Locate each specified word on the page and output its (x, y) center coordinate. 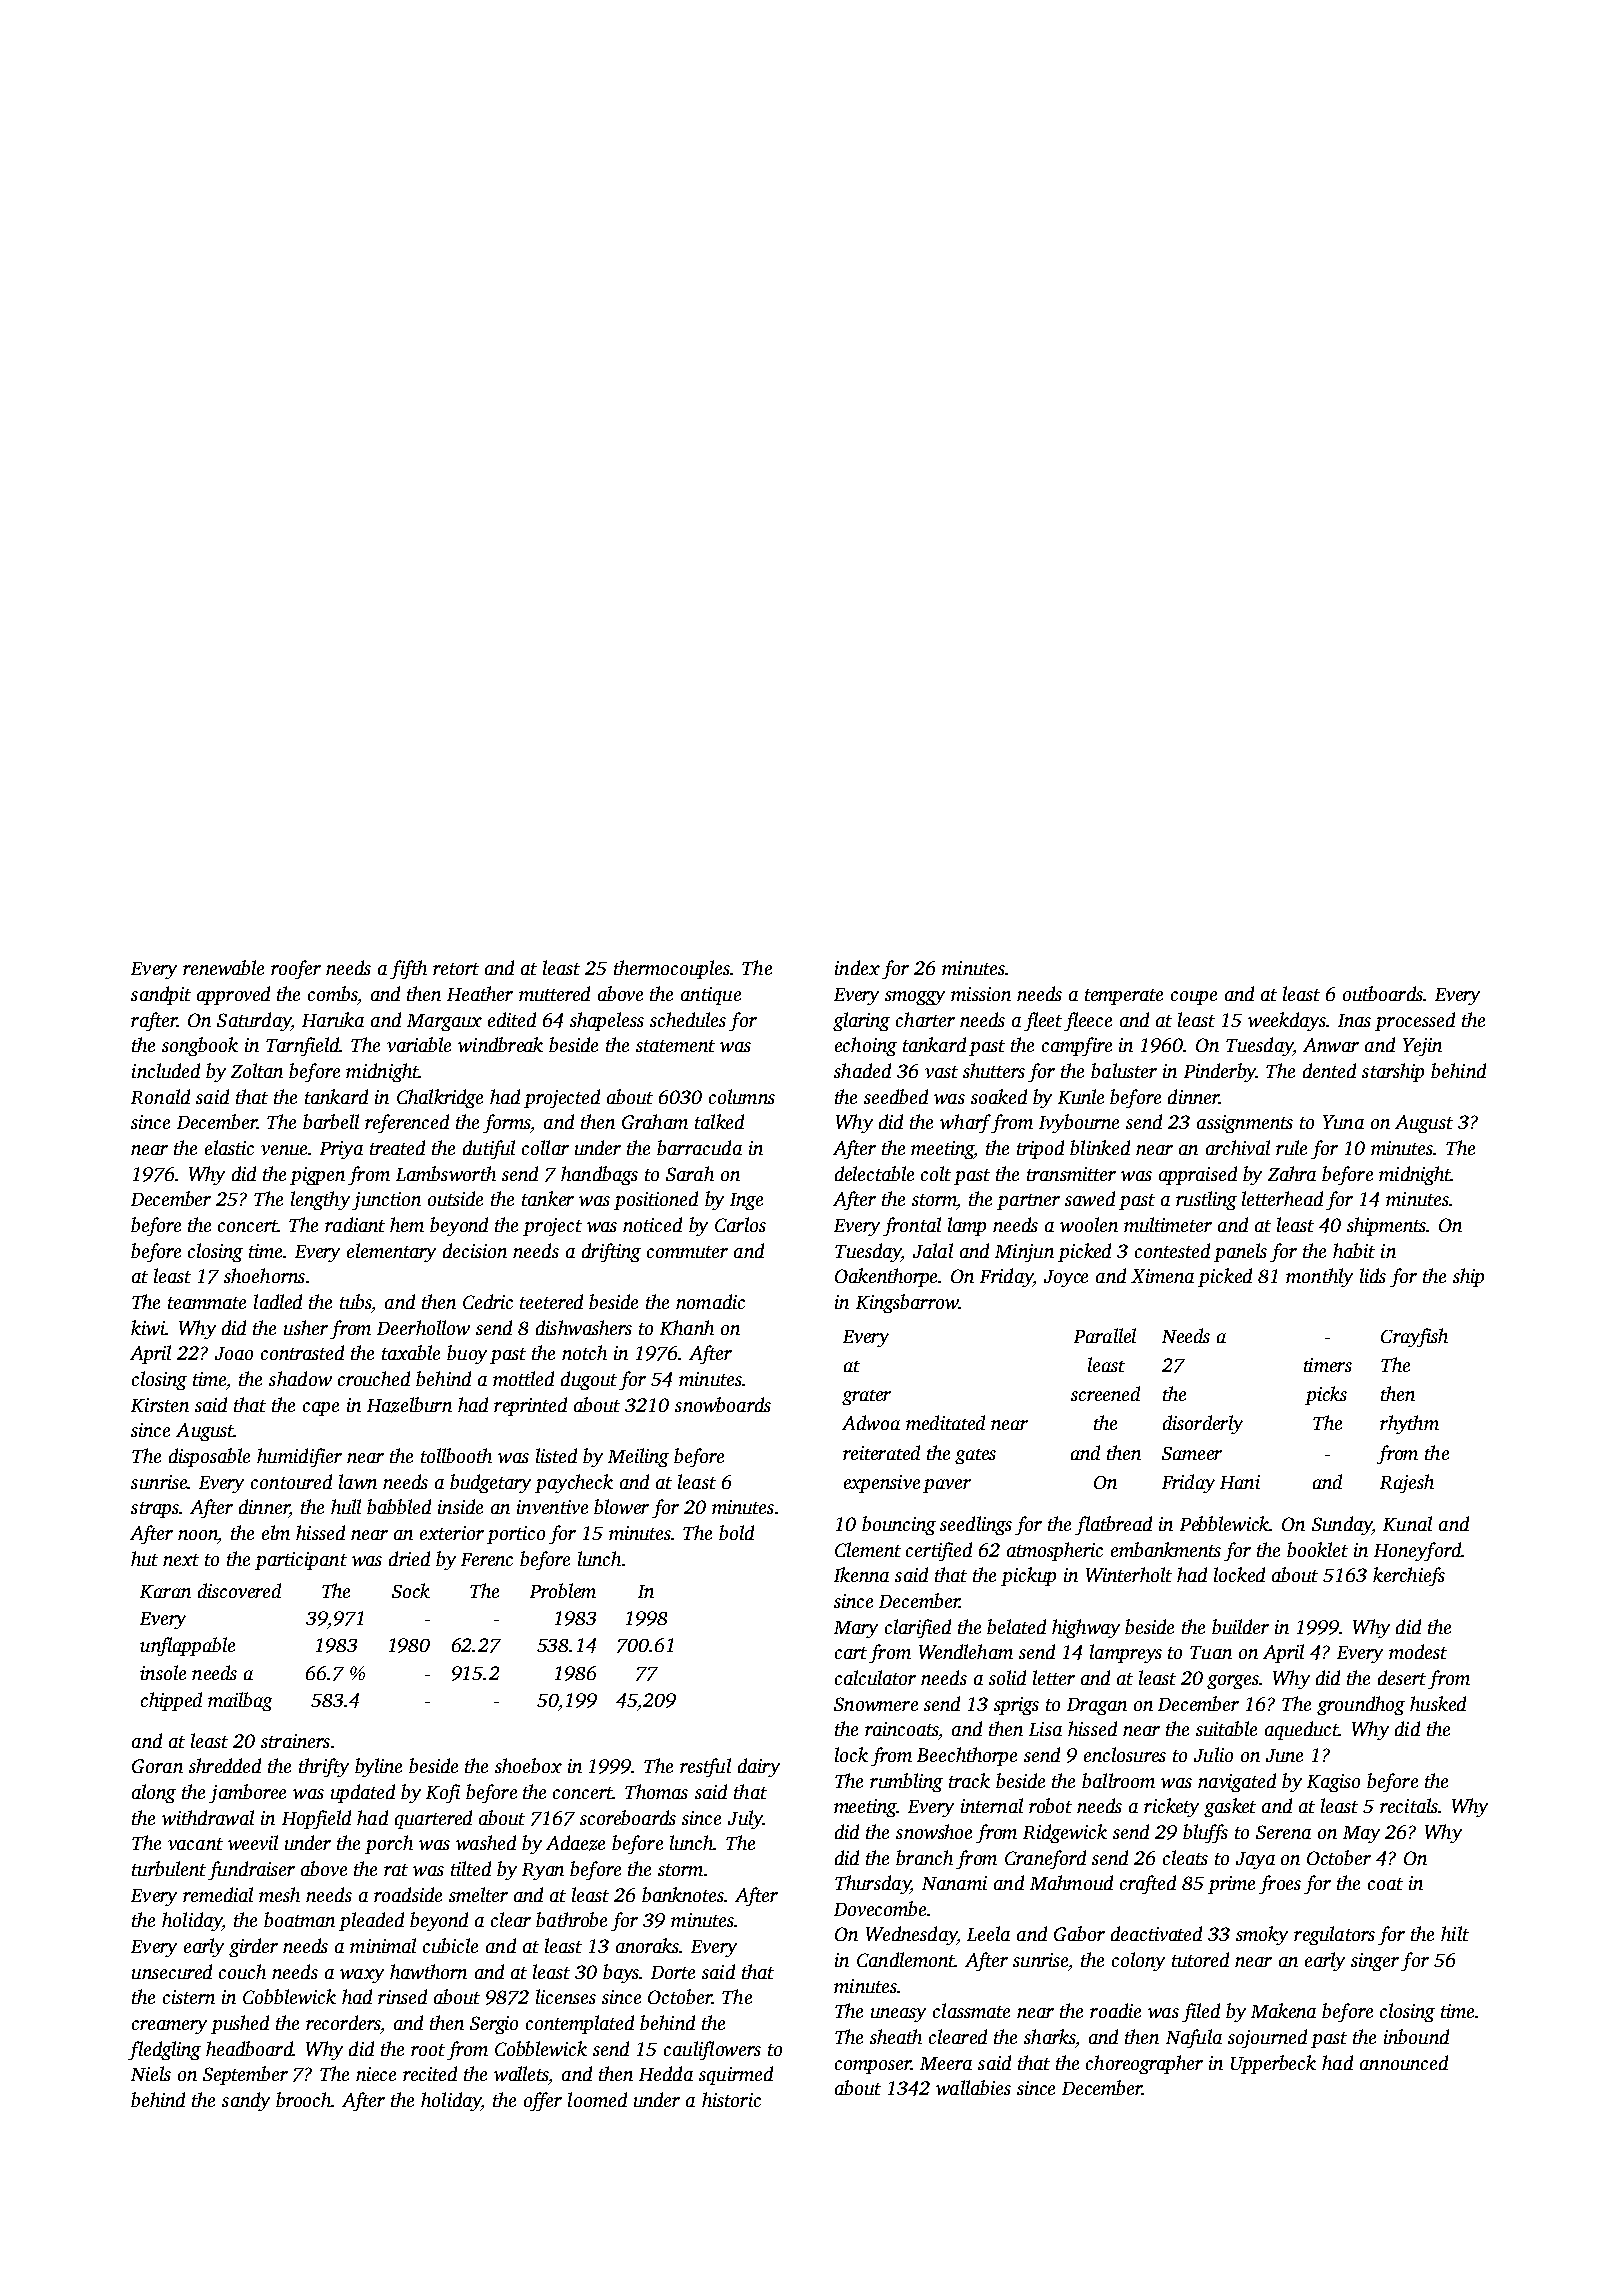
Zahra (1292, 1173)
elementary (391, 1252)
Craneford (1045, 1859)
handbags (599, 1175)
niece (376, 2074)
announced (1404, 2062)
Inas (1354, 1020)
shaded (862, 1070)
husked (1438, 1703)
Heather (480, 993)
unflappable (187, 1646)
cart (851, 1653)
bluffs (1205, 1833)
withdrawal (208, 1817)
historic (731, 2099)
